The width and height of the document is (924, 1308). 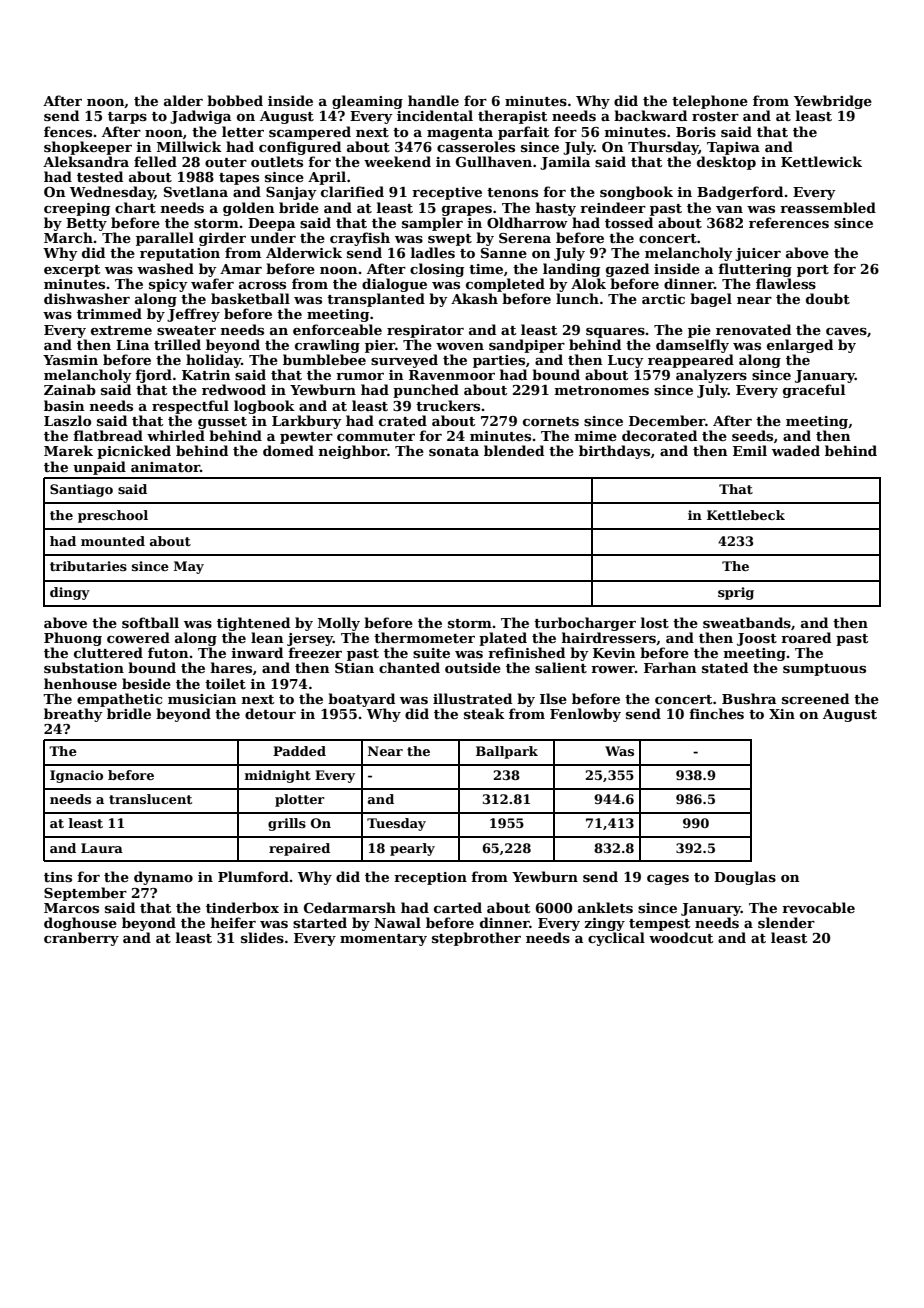 What do you see at coordinates (789, 222) in the document?
I see `references` at bounding box center [789, 222].
